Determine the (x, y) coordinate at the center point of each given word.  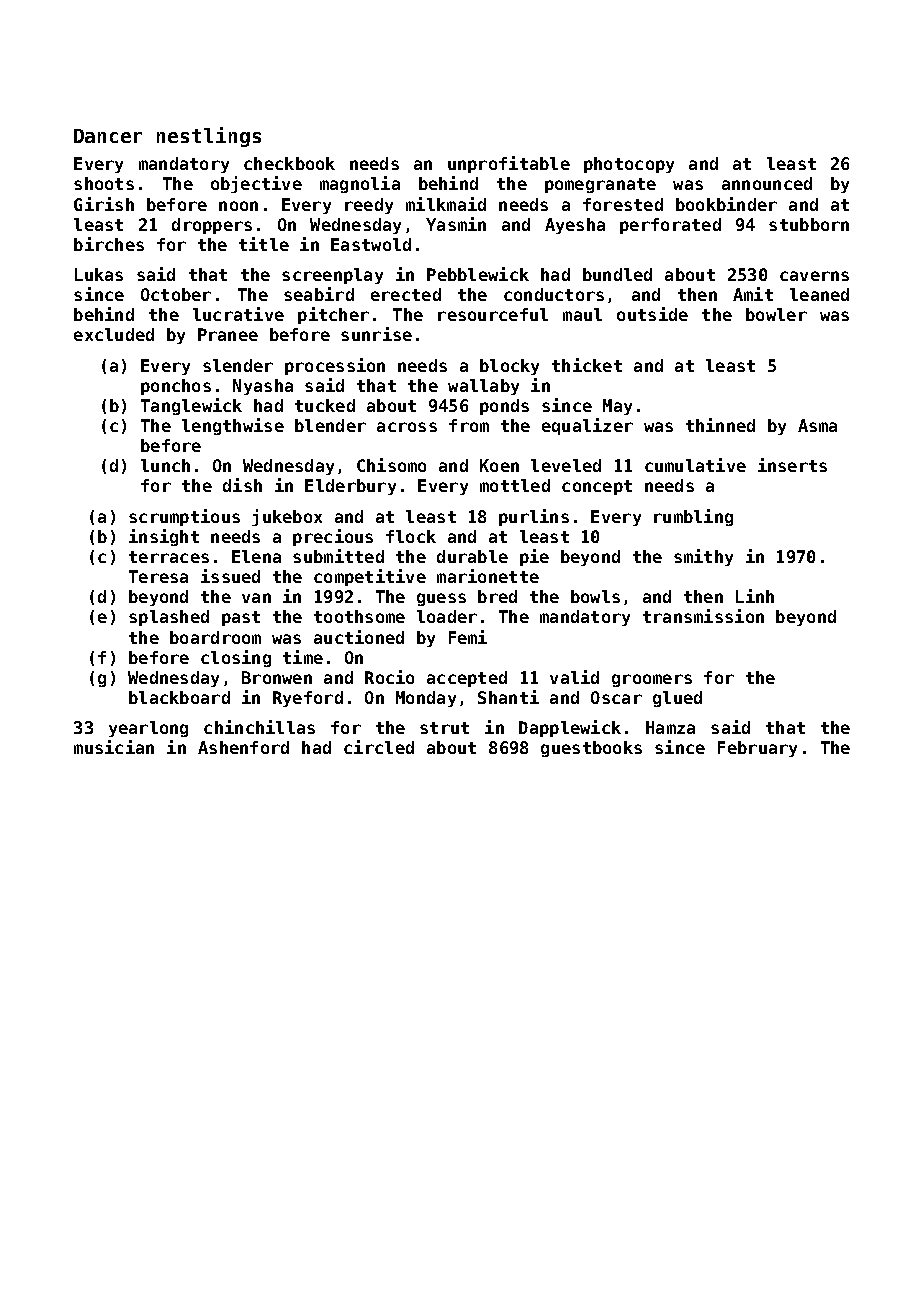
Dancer (108, 136)
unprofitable (509, 164)
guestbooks (591, 749)
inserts (792, 465)
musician (114, 747)
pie (534, 557)
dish (242, 485)
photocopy (629, 165)
